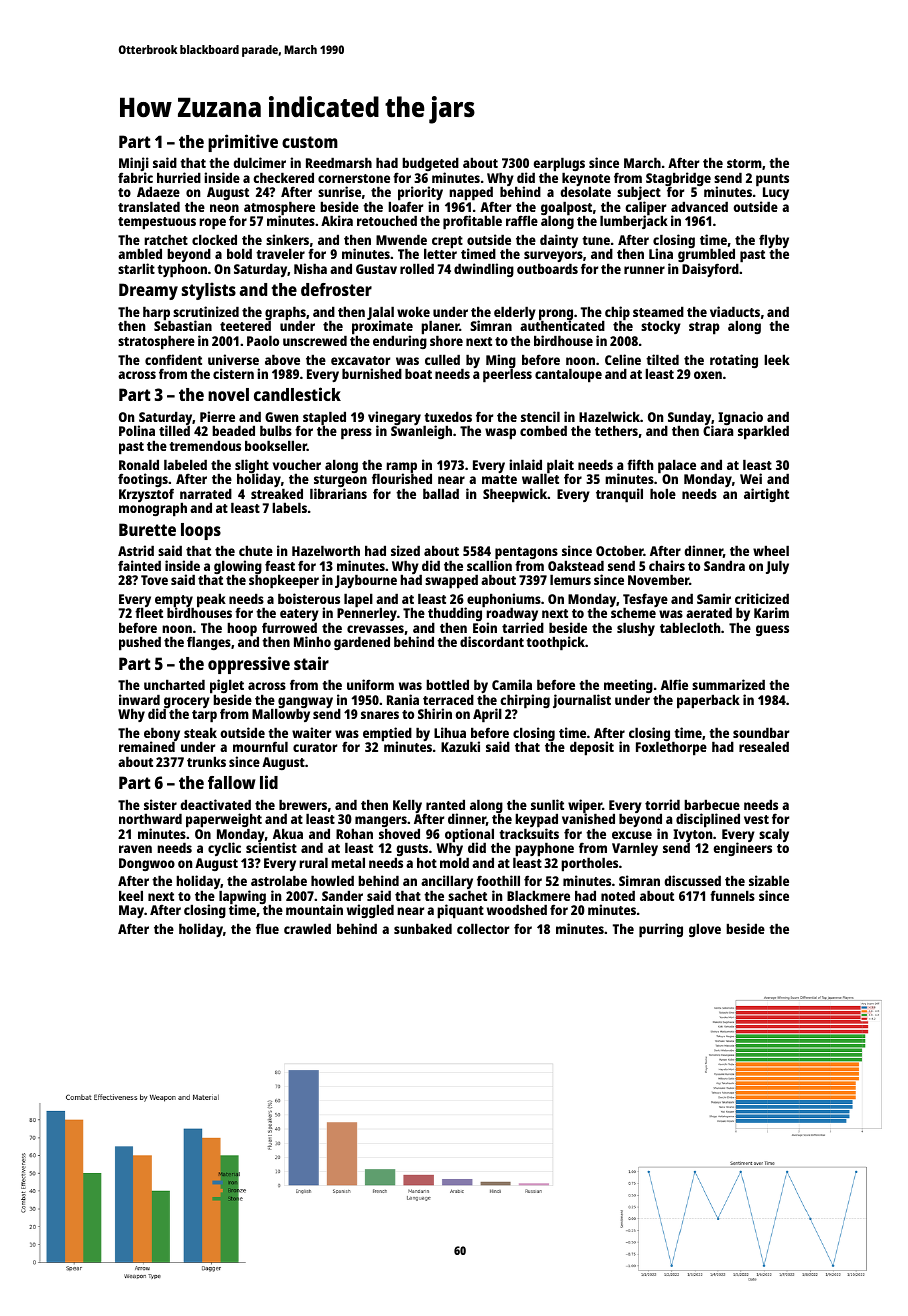 This screenshot has width=908, height=1316. What do you see at coordinates (200, 732) in the screenshot?
I see `steak` at bounding box center [200, 732].
